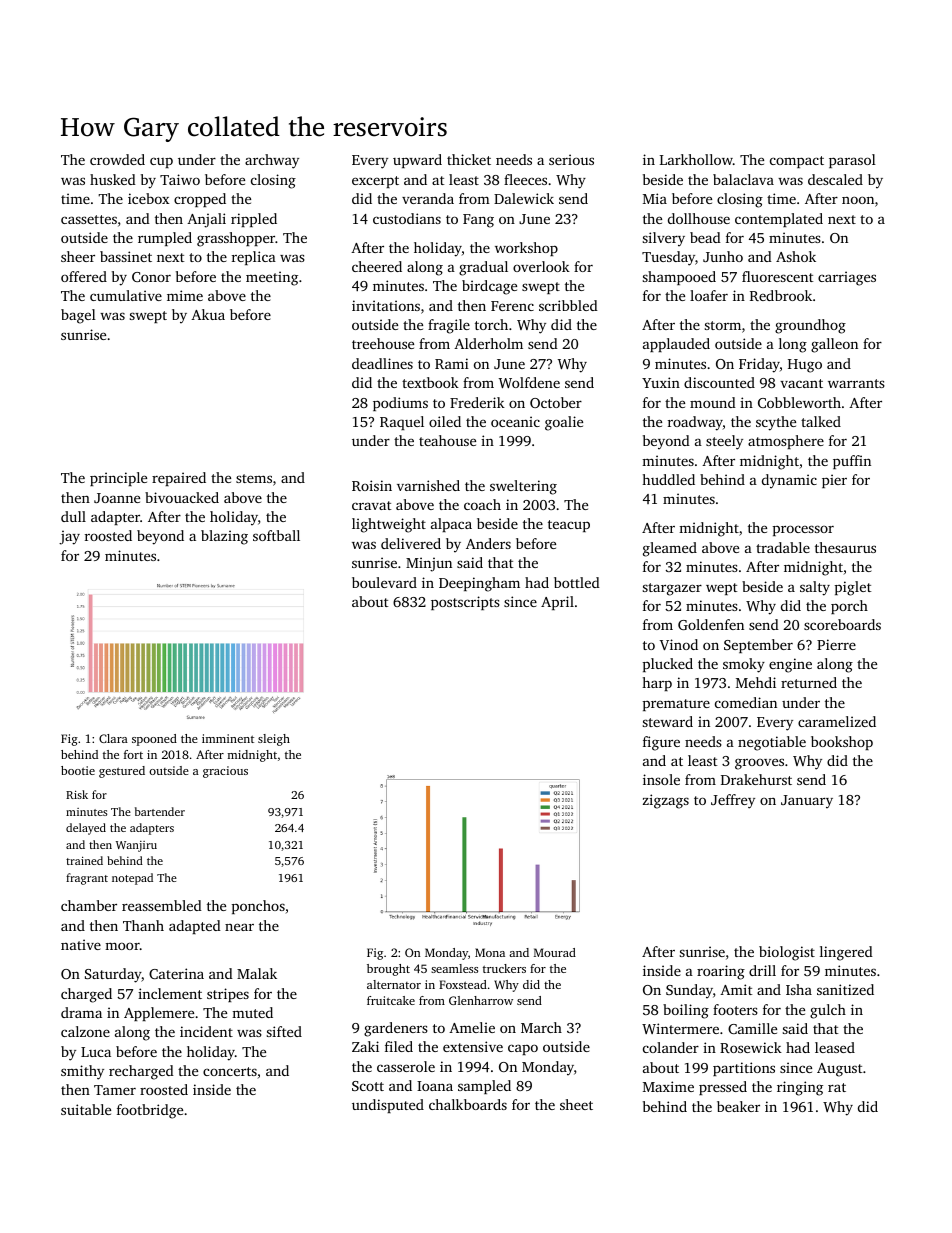 Image resolution: width=952 pixels, height=1233 pixels. Describe the element at coordinates (113, 179) in the page. I see `husked` at that location.
